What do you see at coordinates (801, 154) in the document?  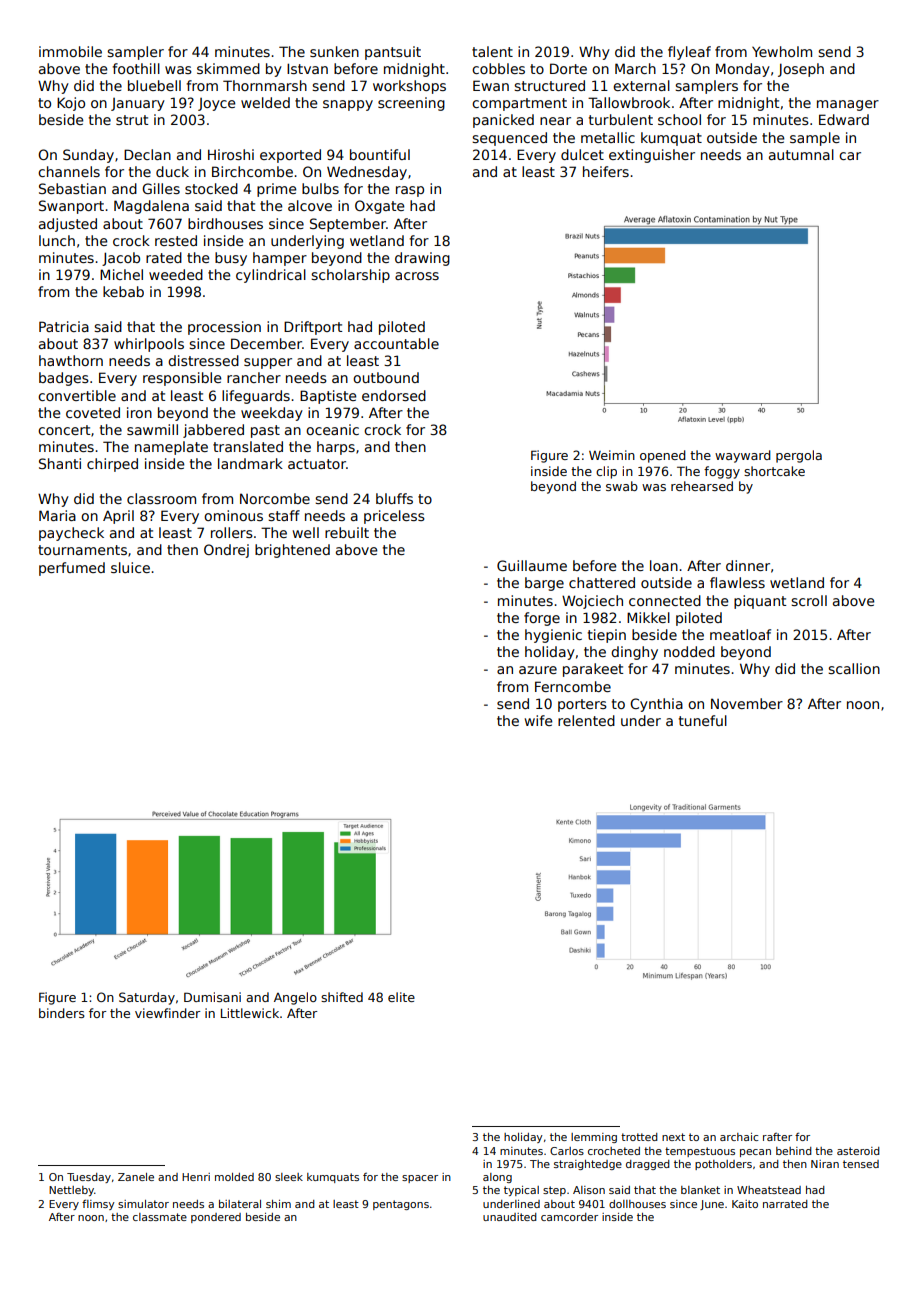 I see `autumnal` at bounding box center [801, 154].
